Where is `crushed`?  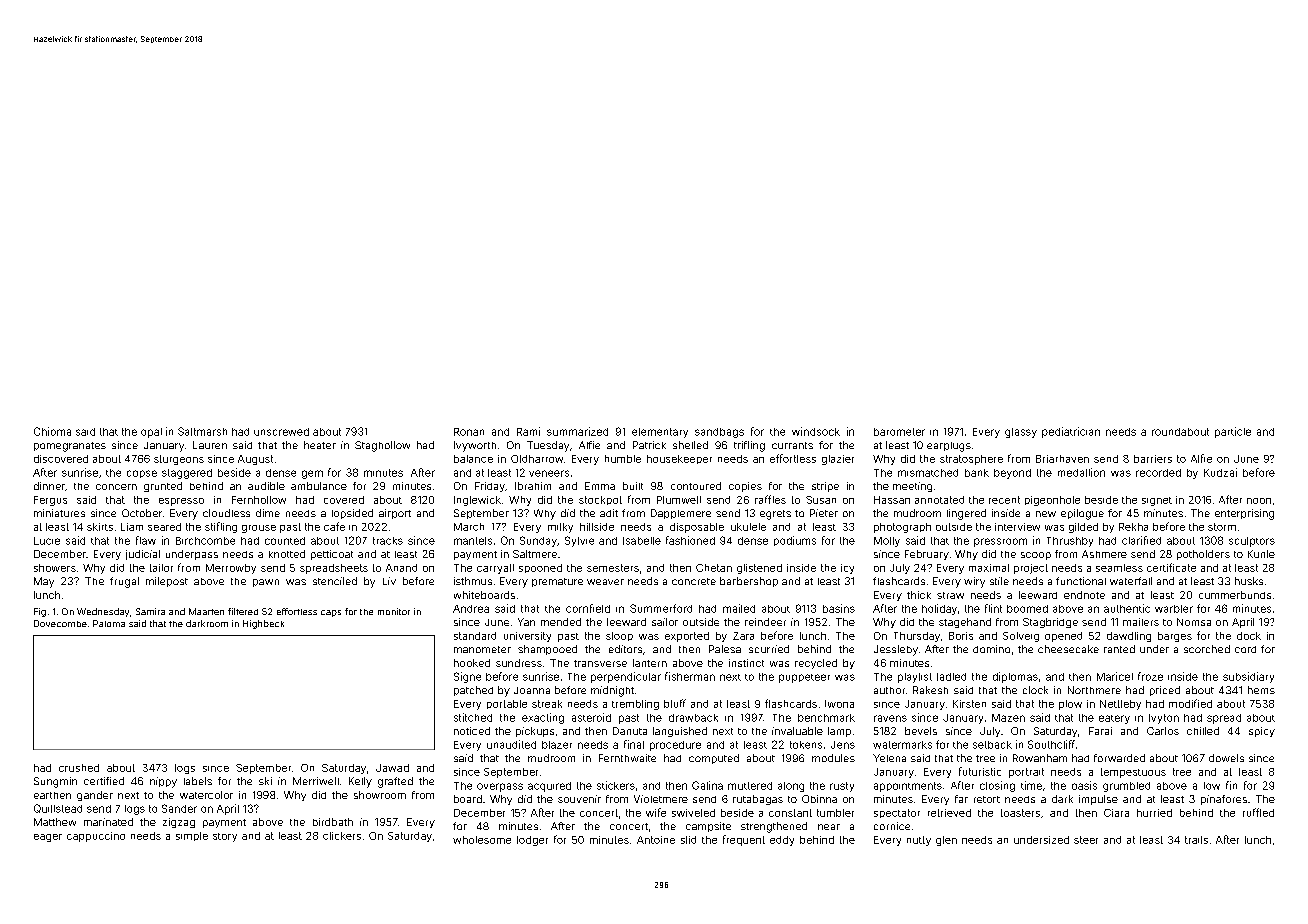
crushed is located at coordinates (79, 768).
